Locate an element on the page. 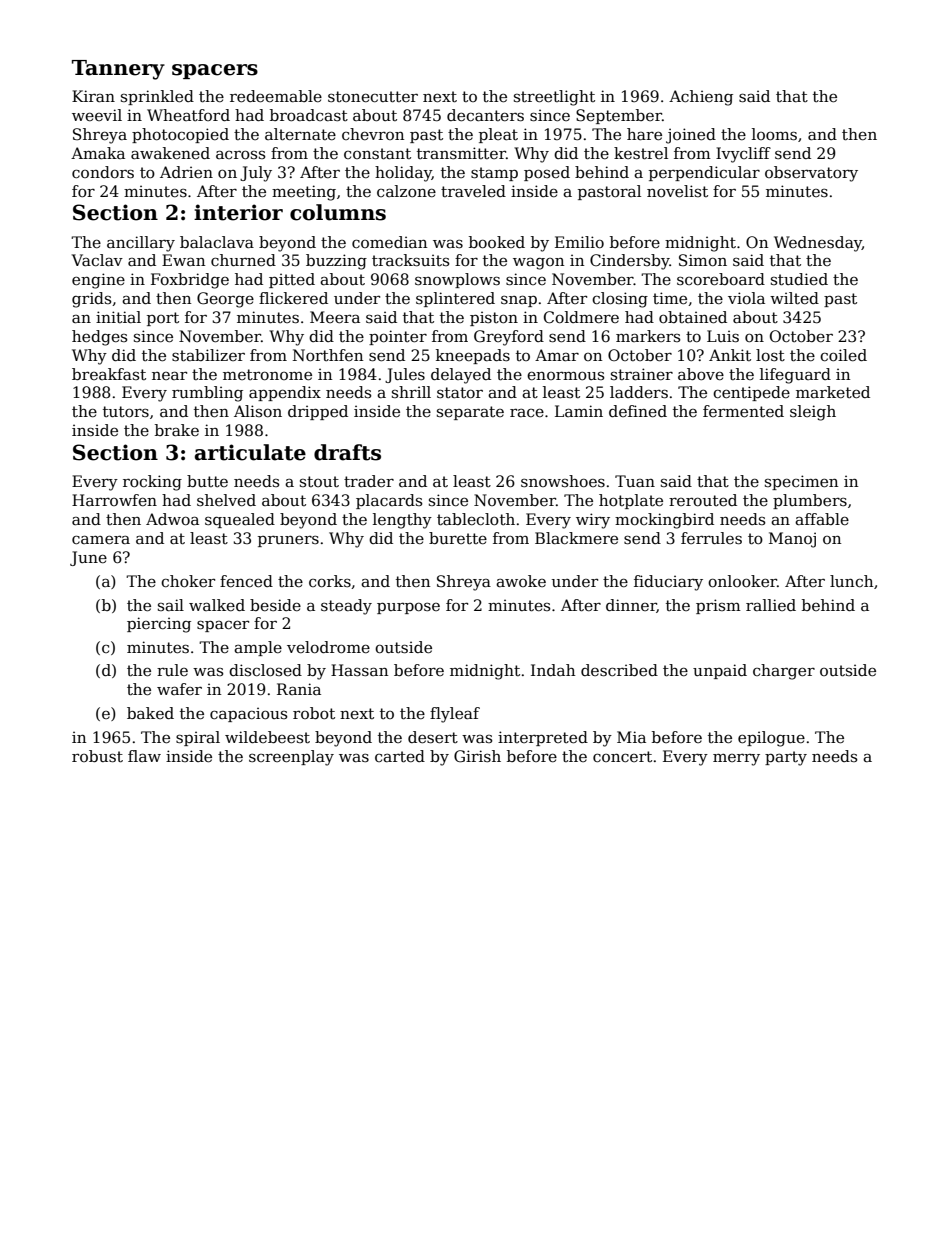 This document has width=952, height=1233. plumbers is located at coordinates (810, 501).
